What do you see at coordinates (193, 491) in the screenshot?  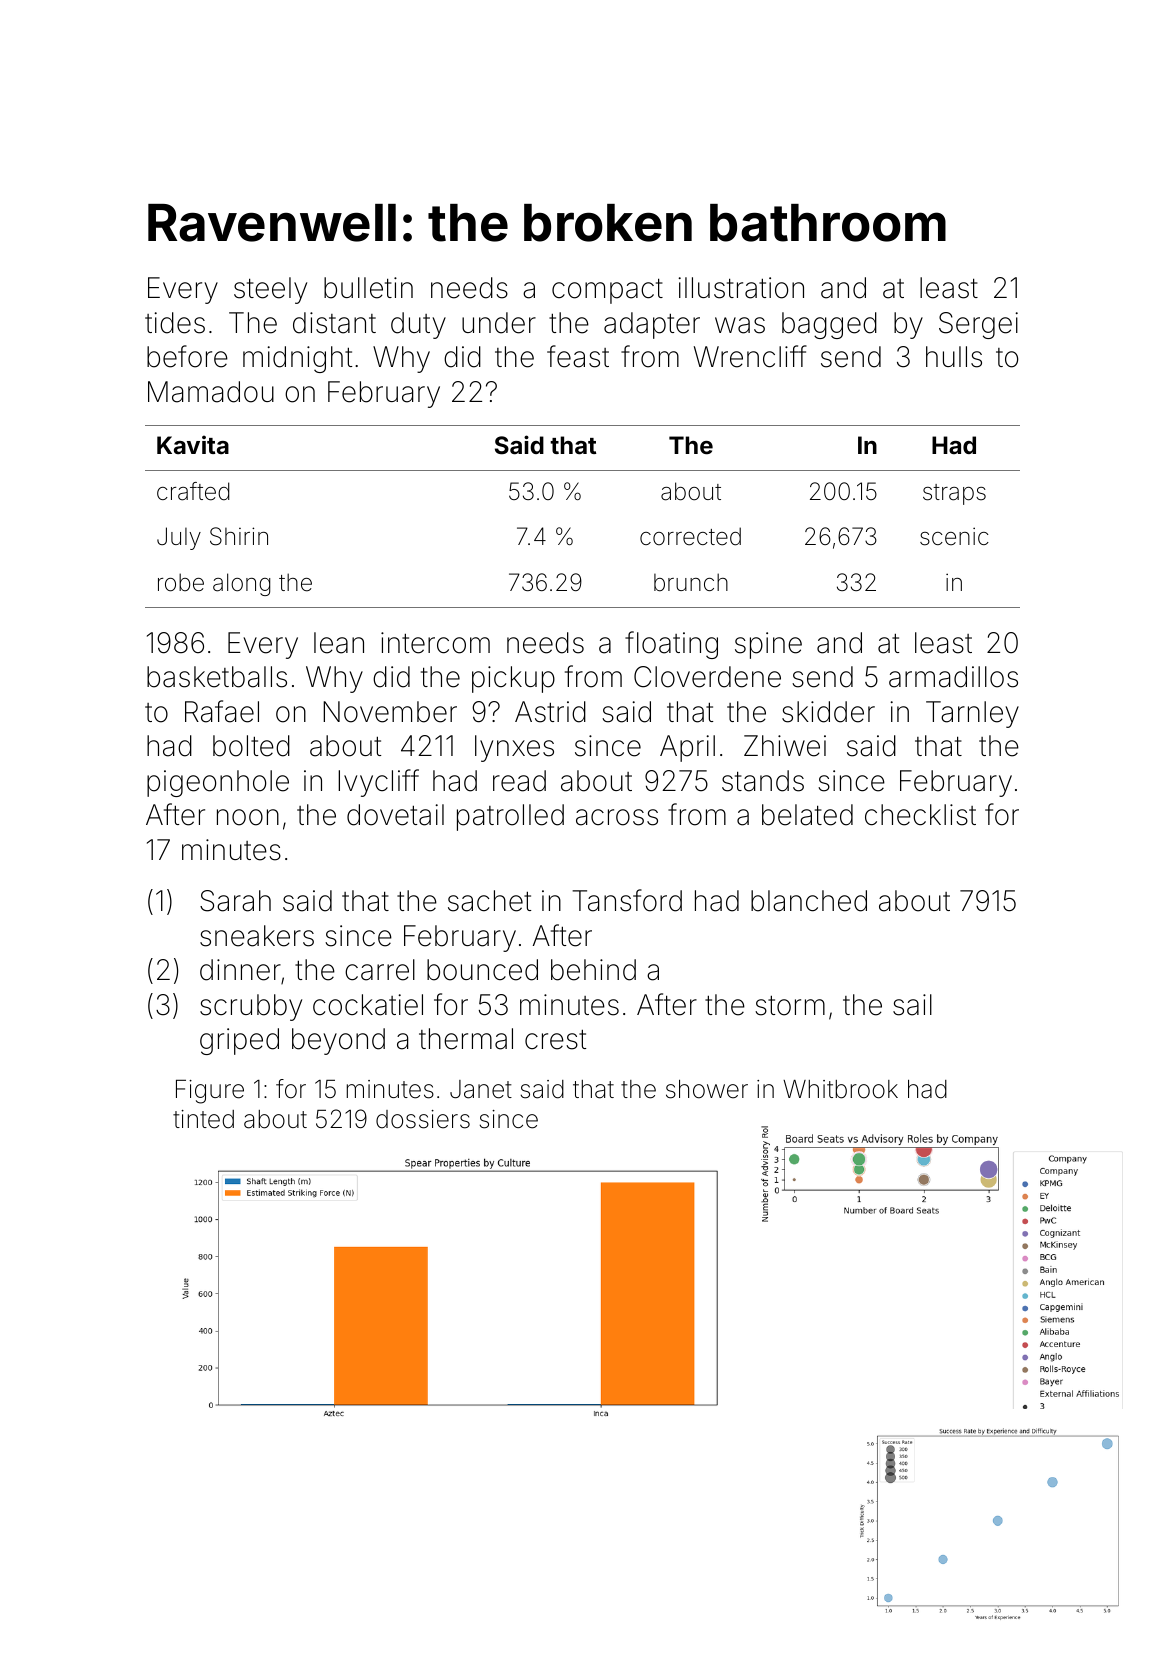 I see `crafted` at bounding box center [193, 491].
